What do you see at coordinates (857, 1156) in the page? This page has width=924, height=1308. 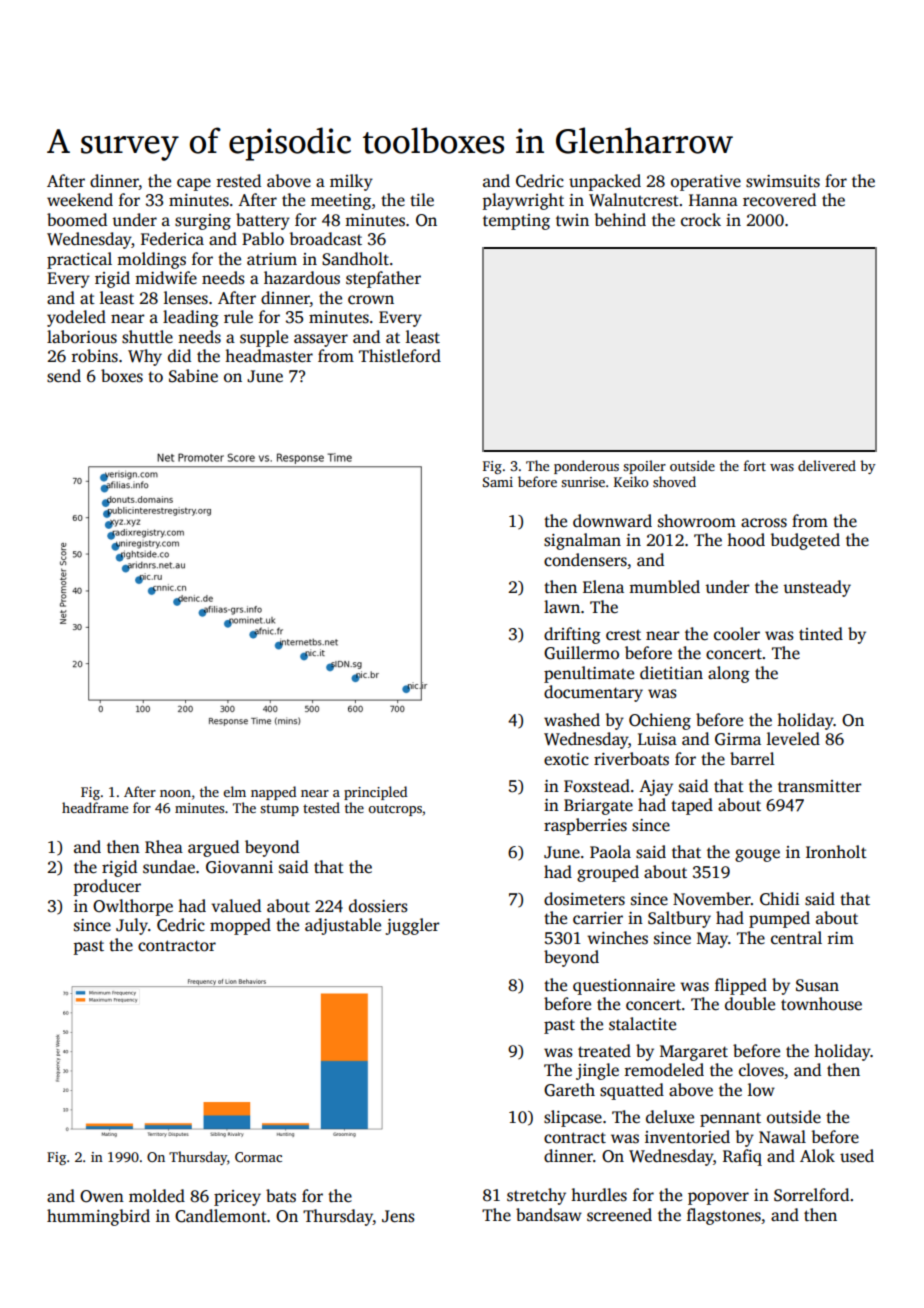 I see `used` at bounding box center [857, 1156].
